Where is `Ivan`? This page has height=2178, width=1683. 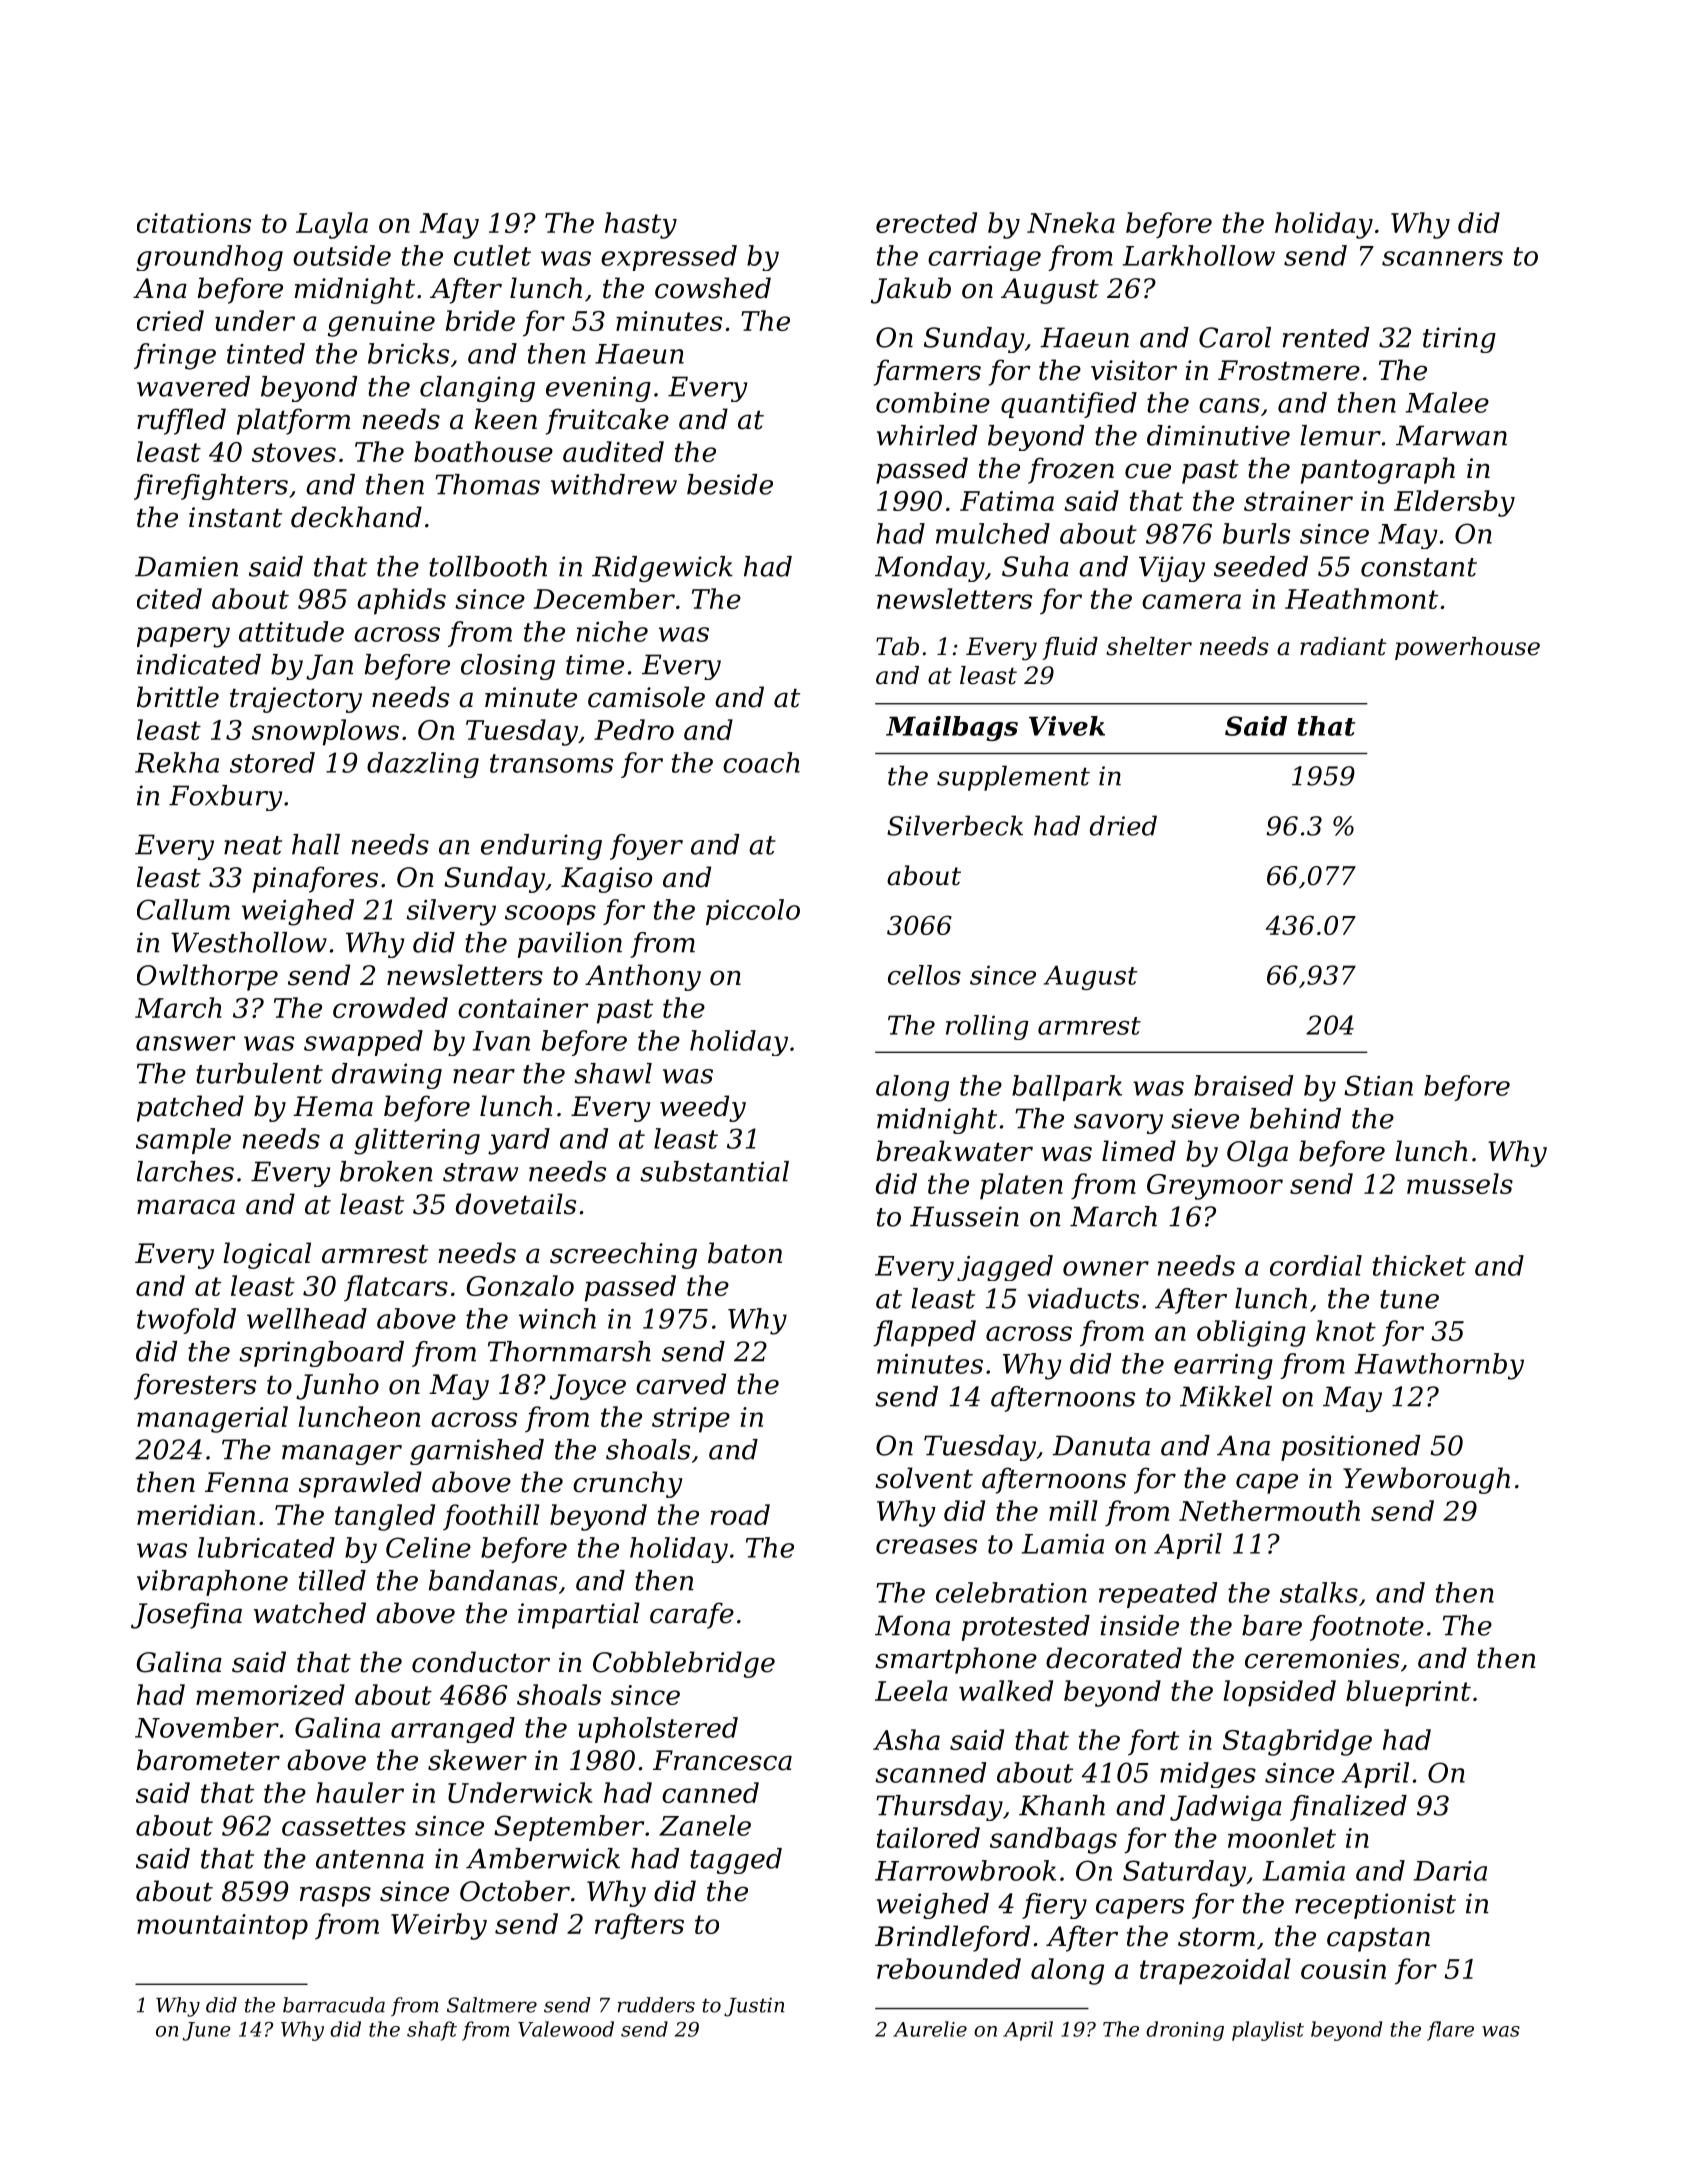 Ivan is located at coordinates (501, 1041).
